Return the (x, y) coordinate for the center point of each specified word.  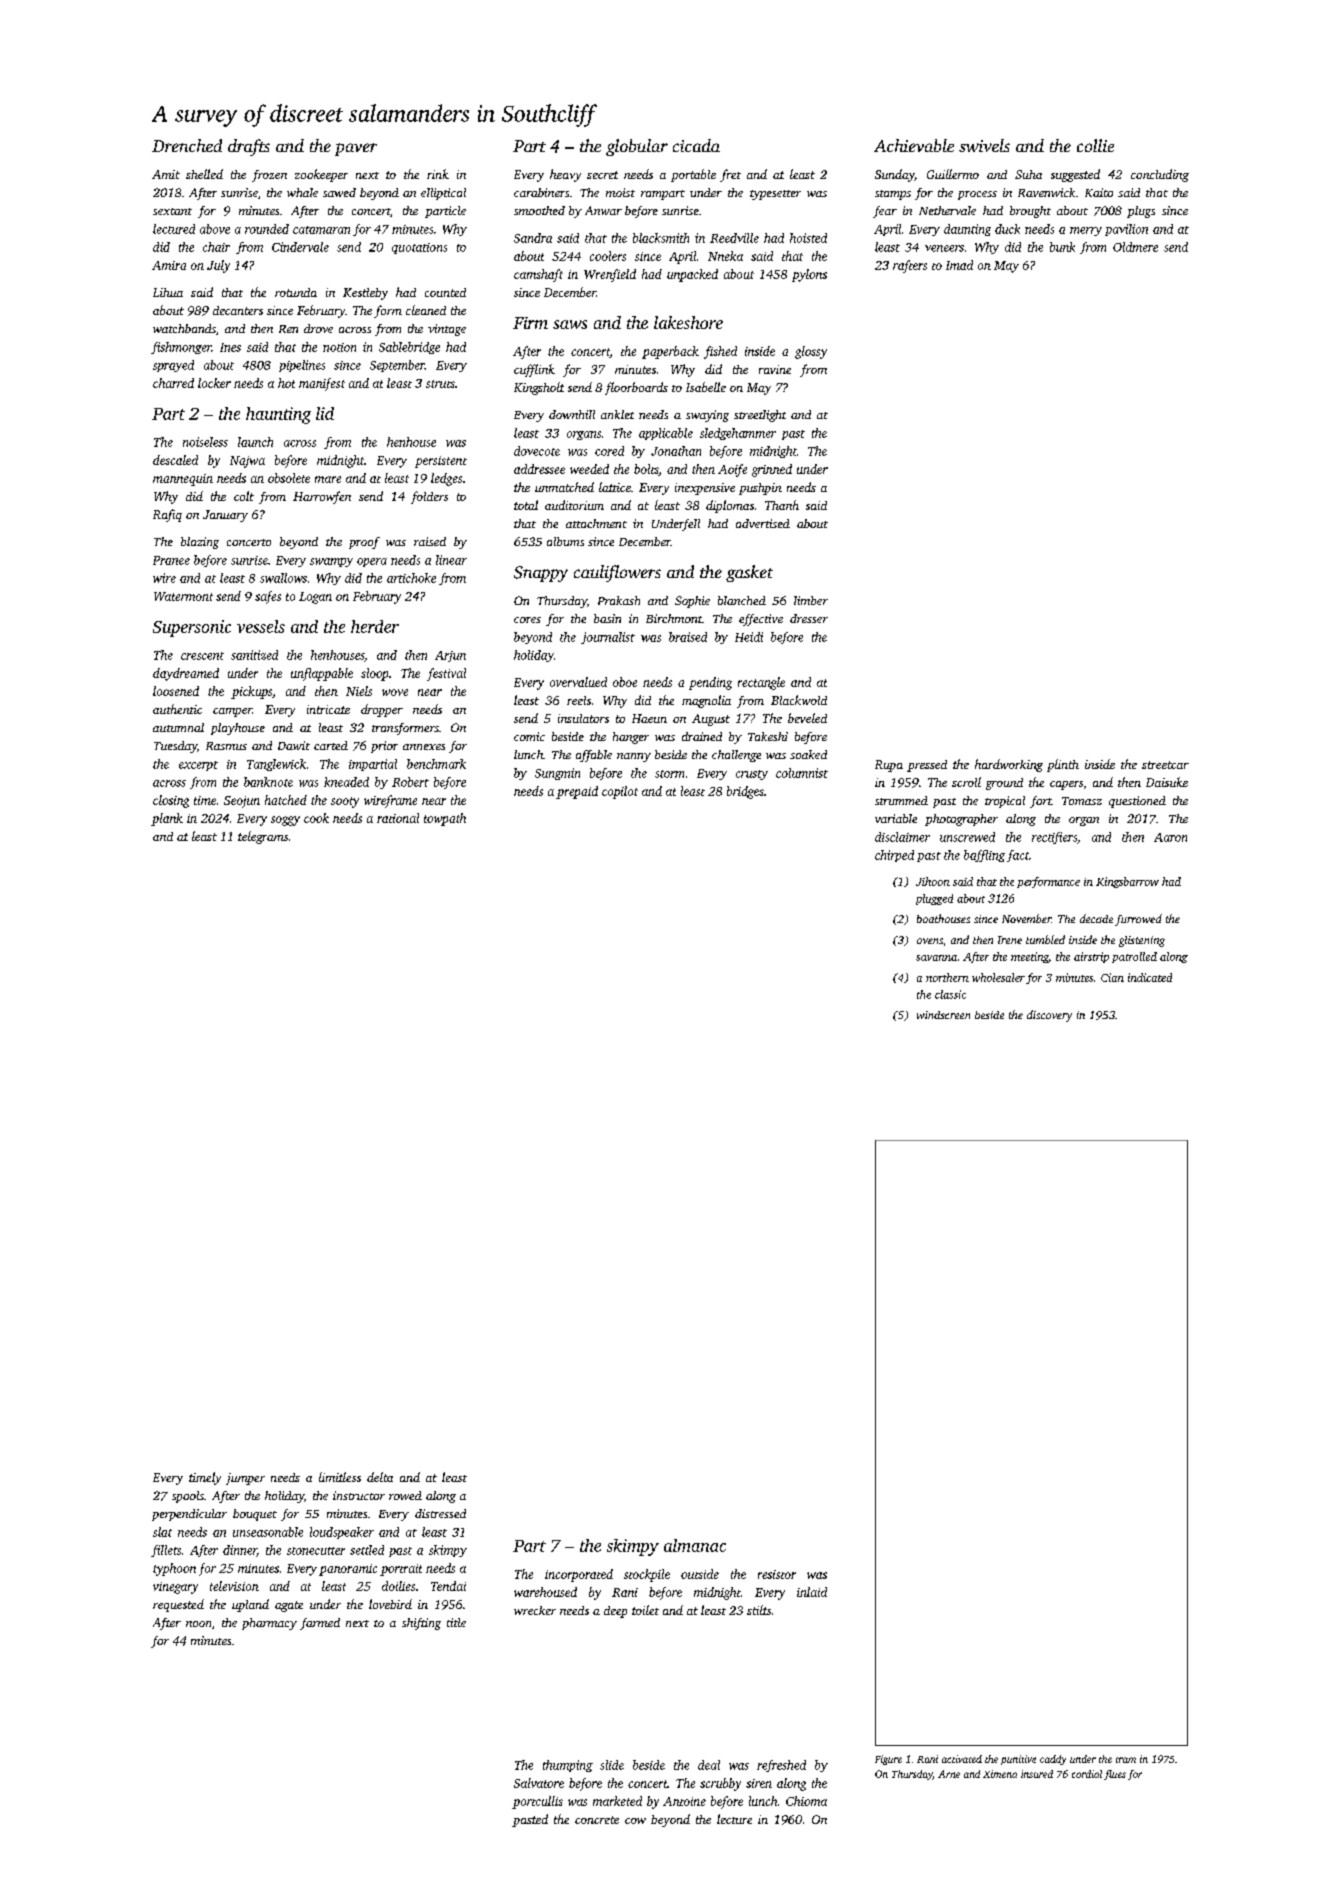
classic (950, 994)
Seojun (242, 802)
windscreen (943, 1015)
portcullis (537, 1802)
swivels (984, 145)
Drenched (187, 145)
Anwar (603, 210)
